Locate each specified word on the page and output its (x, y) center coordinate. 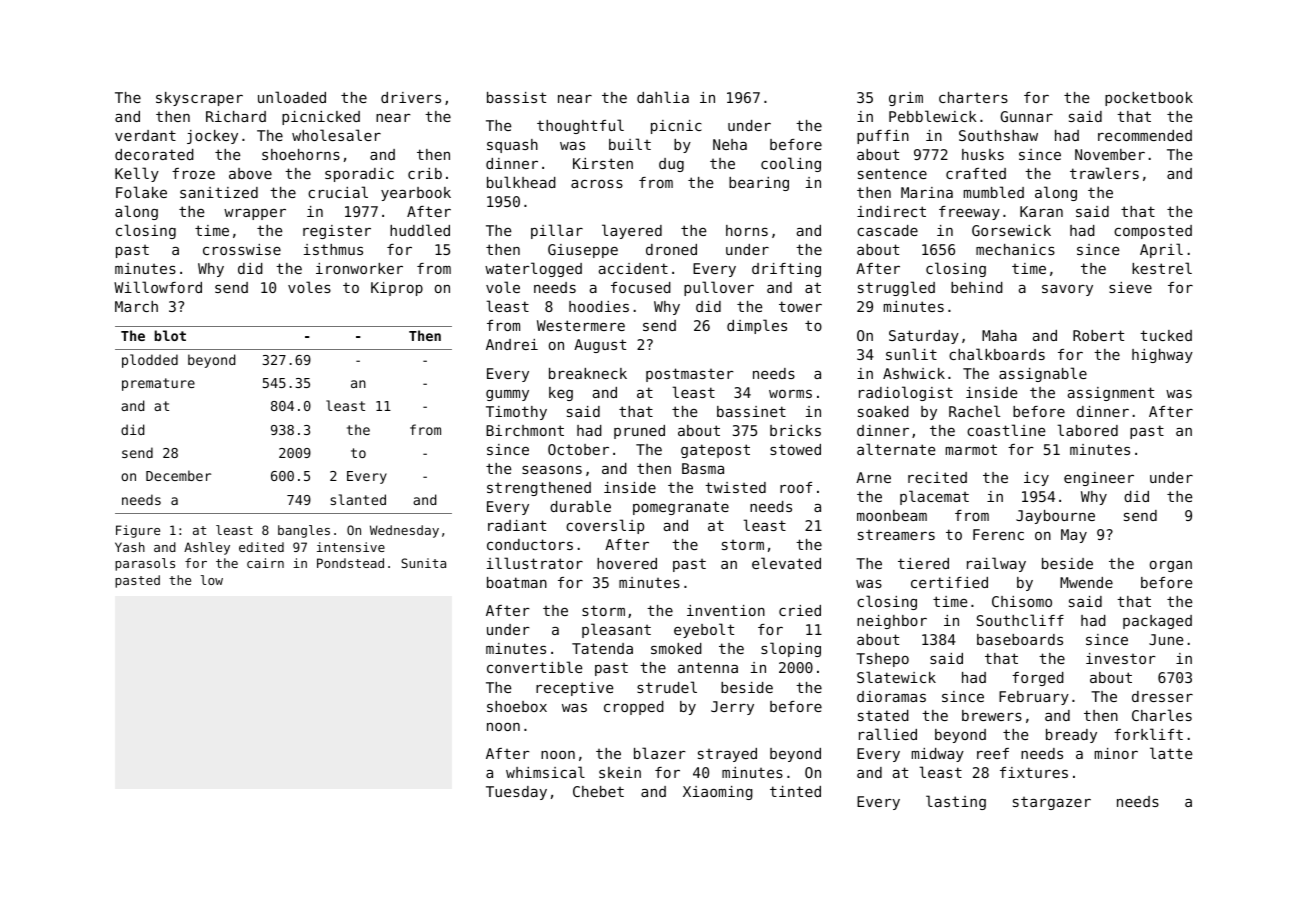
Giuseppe (583, 251)
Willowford (158, 287)
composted (1153, 232)
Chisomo (1022, 601)
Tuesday (516, 793)
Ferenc (998, 534)
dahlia (663, 97)
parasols (145, 564)
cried (800, 610)
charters (973, 97)
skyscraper (199, 99)
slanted (358, 499)
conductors (530, 544)
